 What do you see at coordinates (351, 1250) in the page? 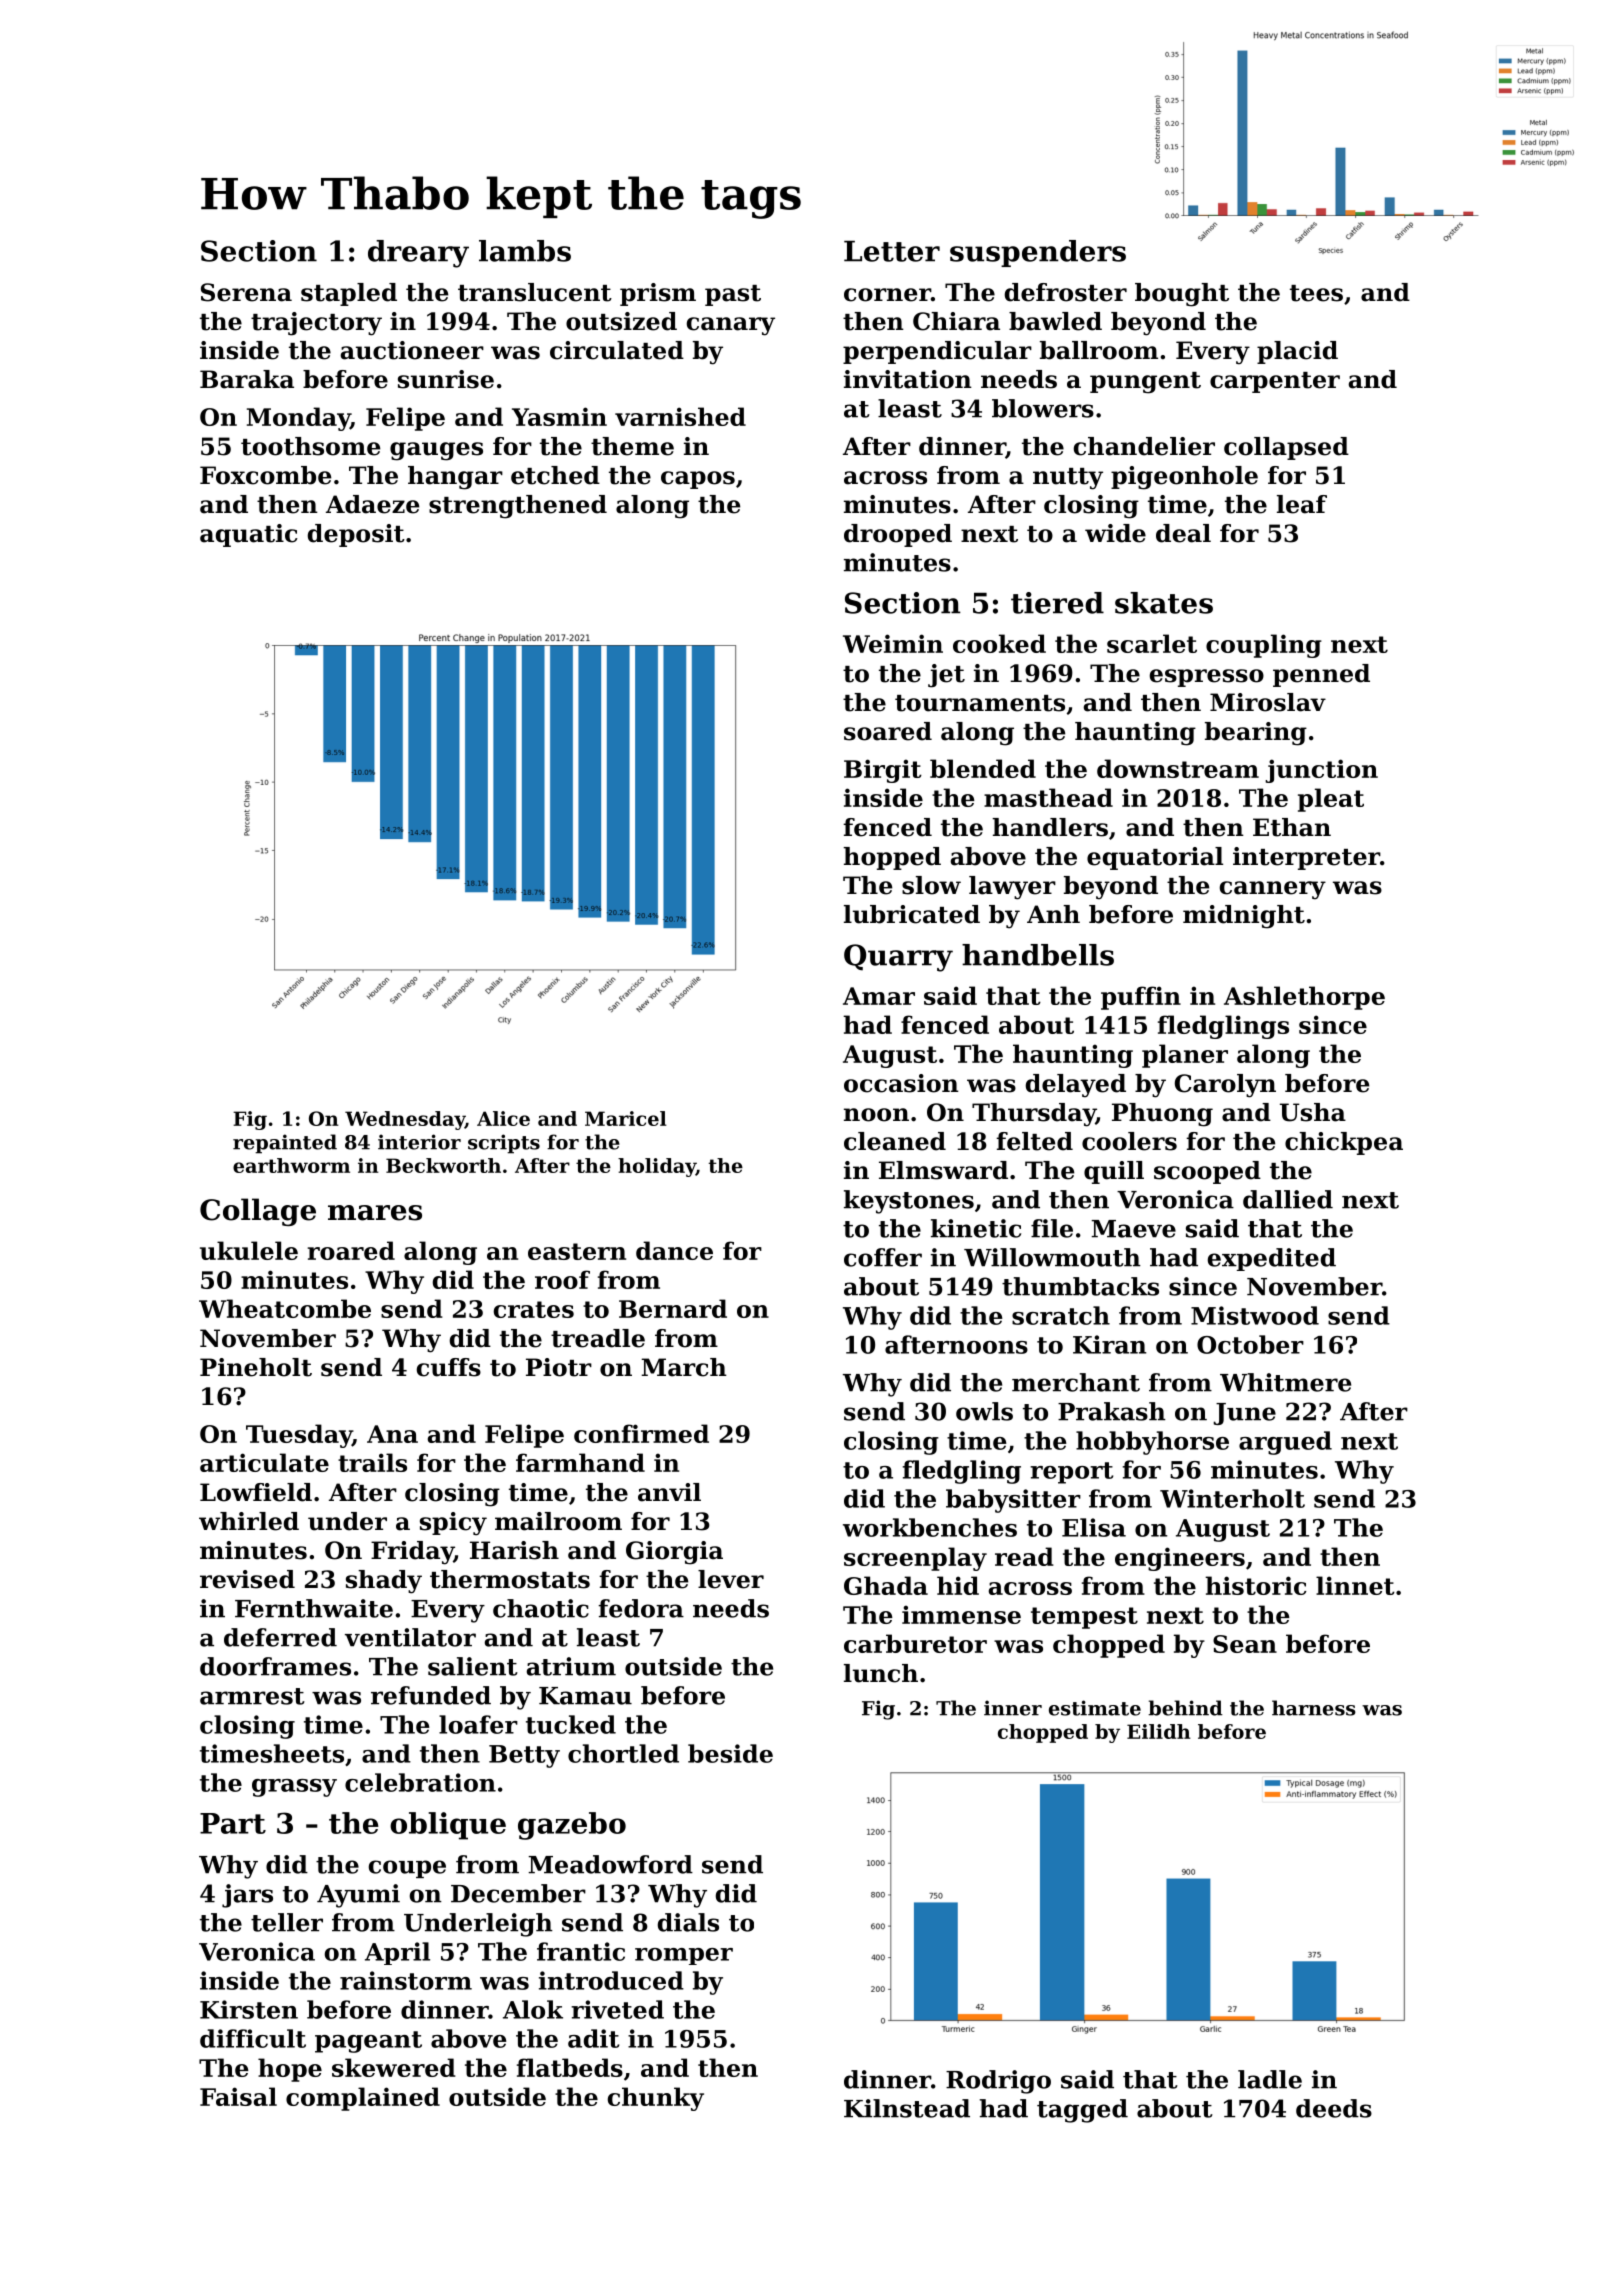
I see `roared` at bounding box center [351, 1250].
